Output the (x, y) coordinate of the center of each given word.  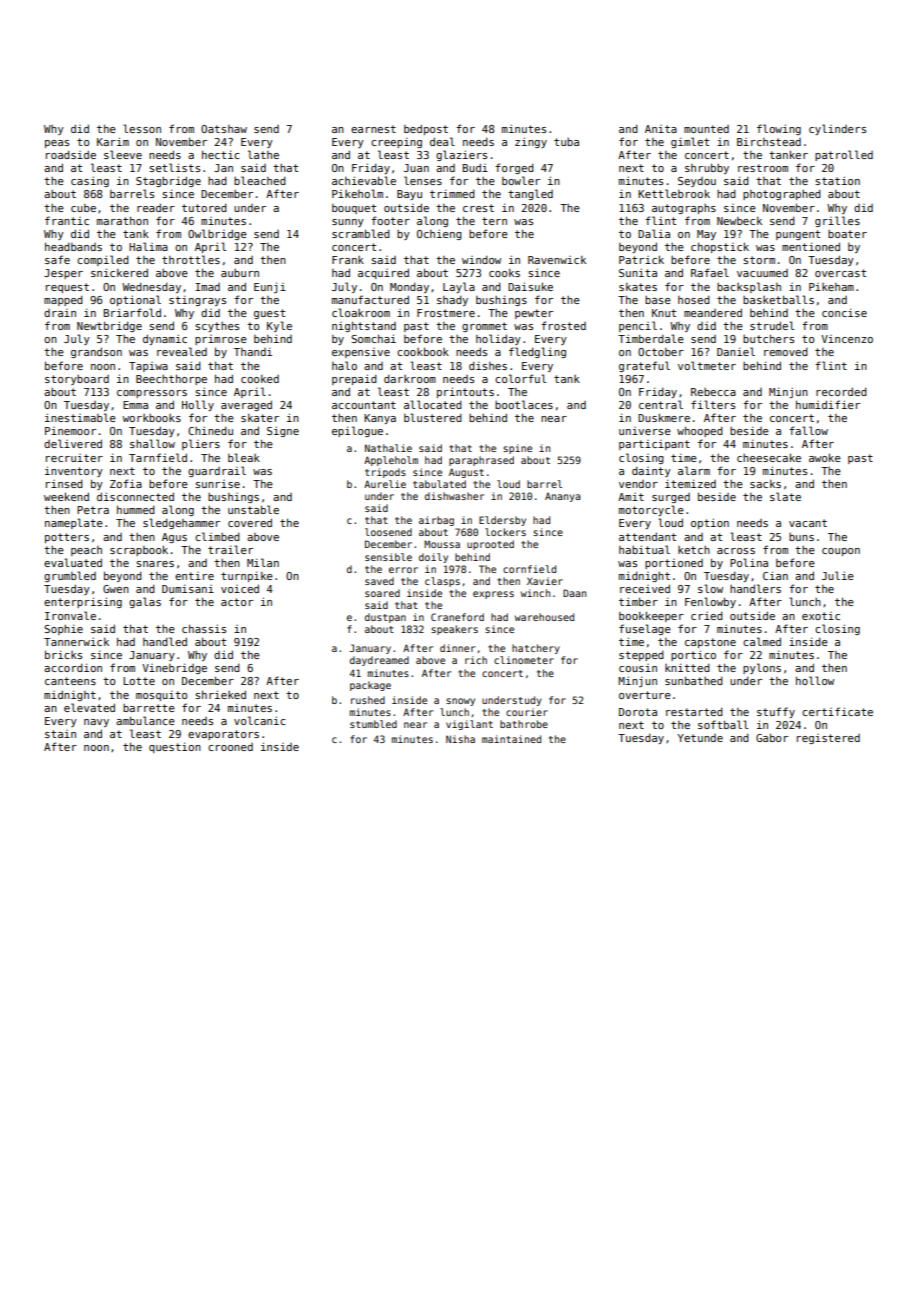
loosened (388, 532)
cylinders (837, 129)
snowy (460, 702)
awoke (825, 457)
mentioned (811, 246)
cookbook (423, 351)
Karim (113, 141)
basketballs (778, 299)
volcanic (260, 720)
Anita (661, 129)
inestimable (80, 417)
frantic (67, 220)
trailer (230, 549)
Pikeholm (357, 193)
